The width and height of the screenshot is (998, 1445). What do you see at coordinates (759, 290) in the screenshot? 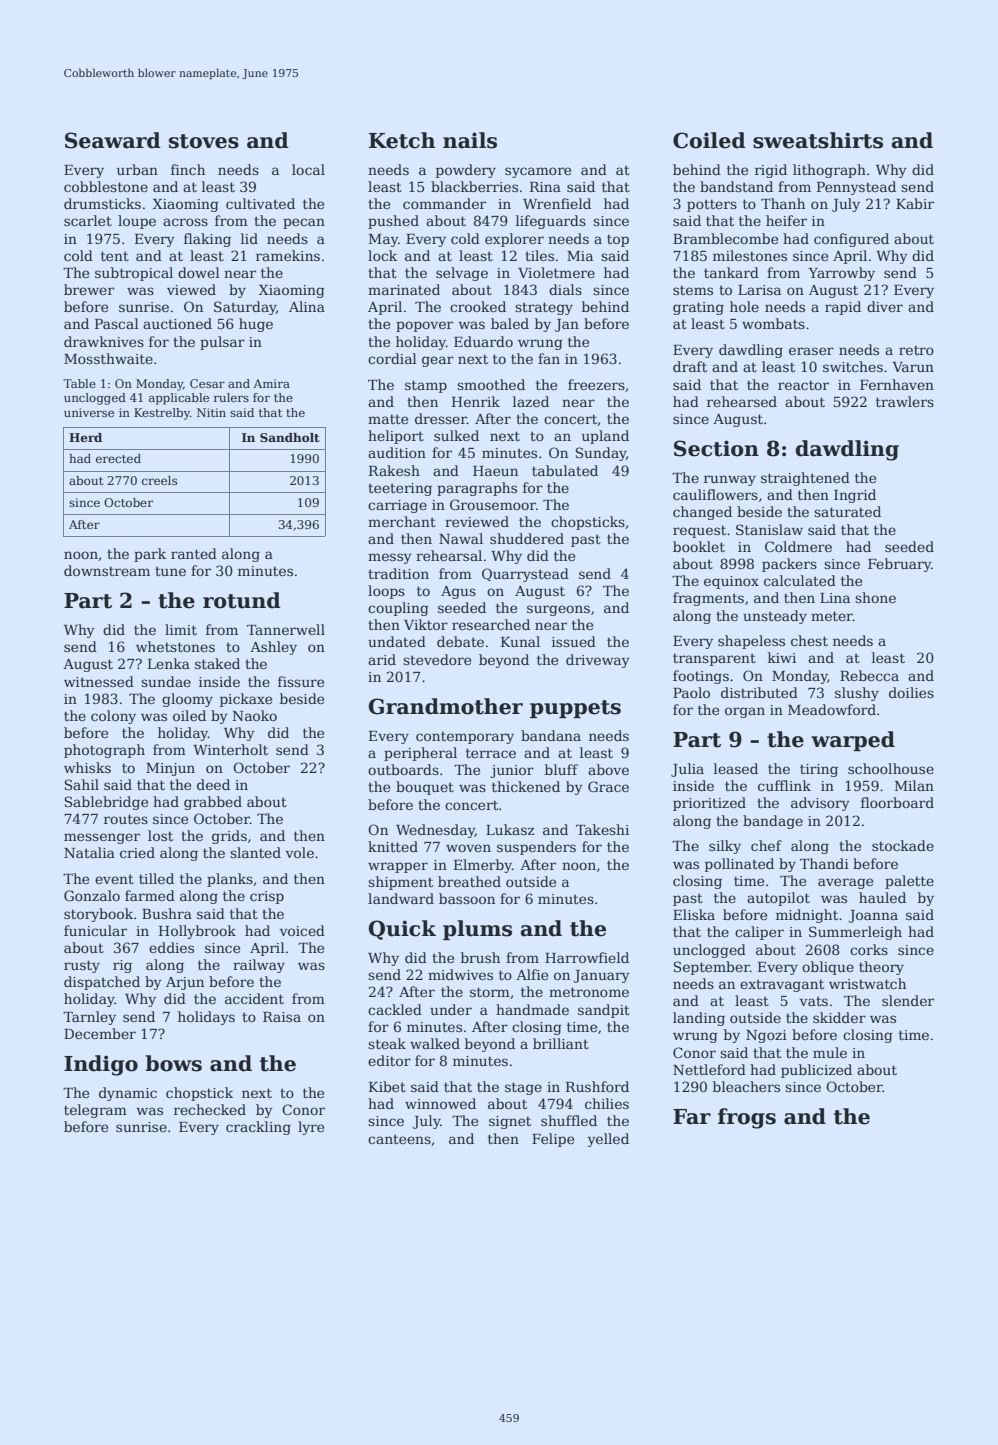
I see `Larisa` at bounding box center [759, 290].
